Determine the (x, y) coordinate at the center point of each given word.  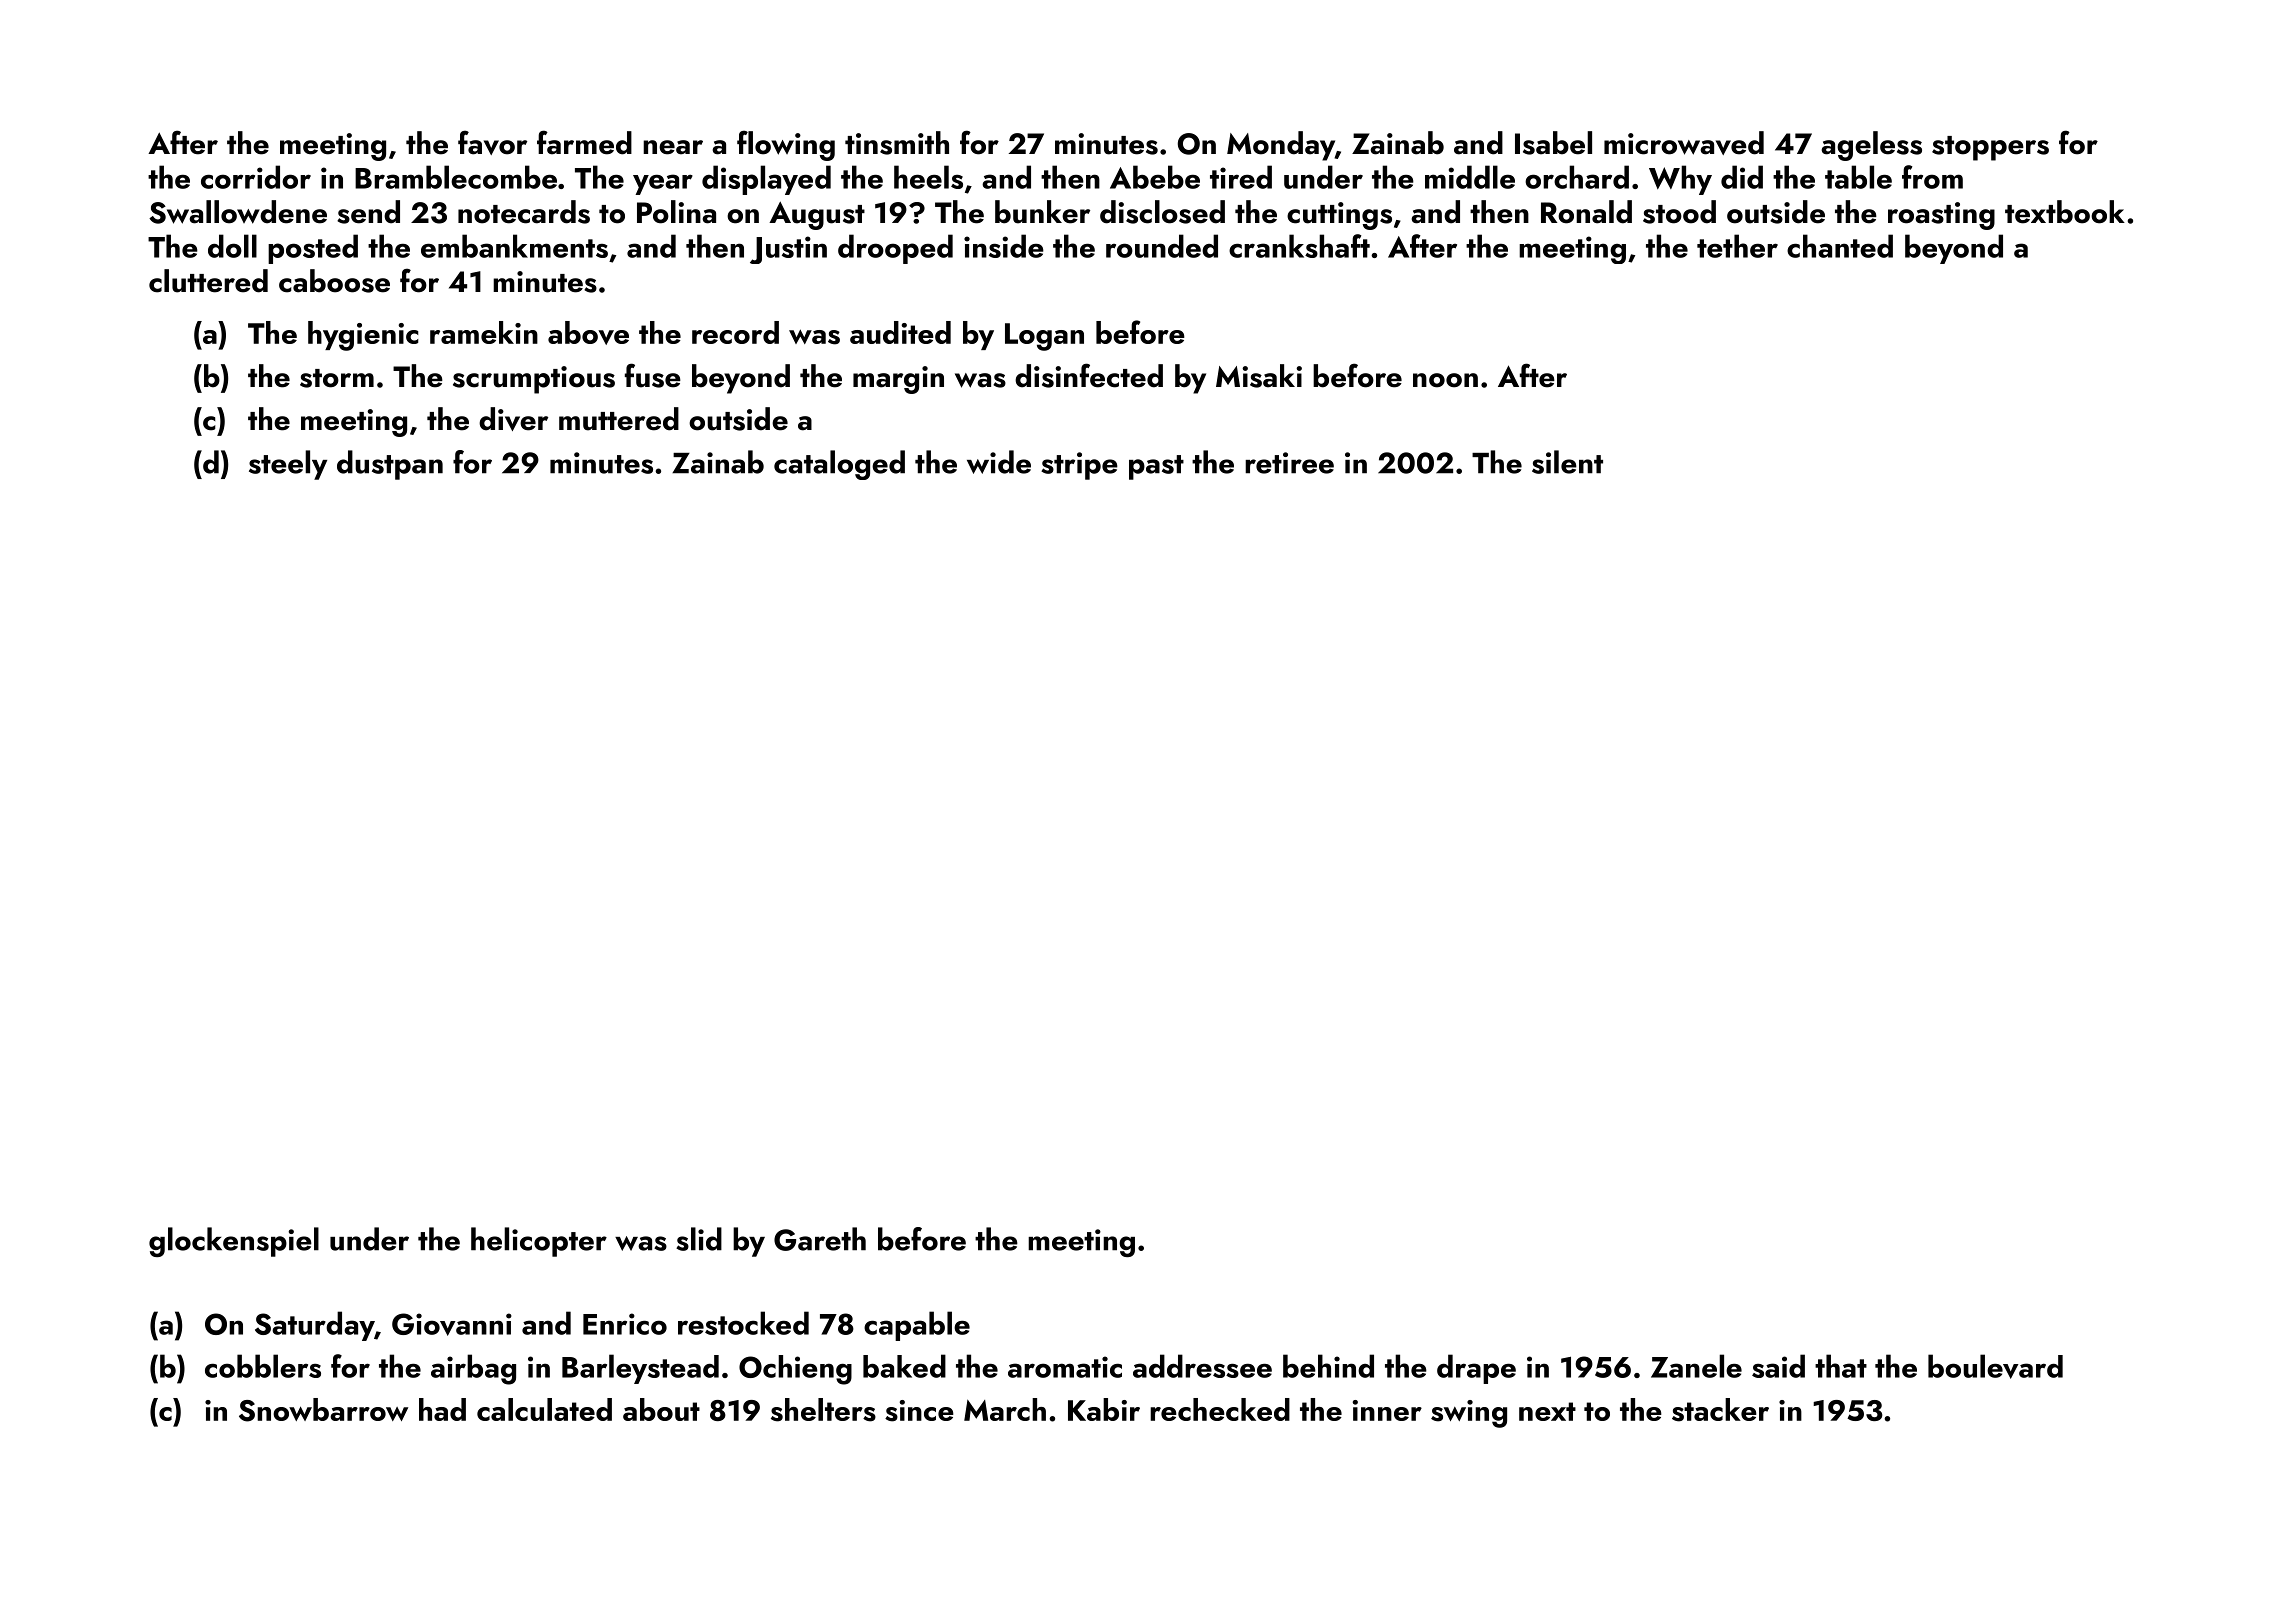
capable (917, 1326)
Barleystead (640, 1369)
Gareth (820, 1239)
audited (900, 332)
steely (288, 465)
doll (232, 246)
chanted (1840, 246)
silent (1567, 462)
